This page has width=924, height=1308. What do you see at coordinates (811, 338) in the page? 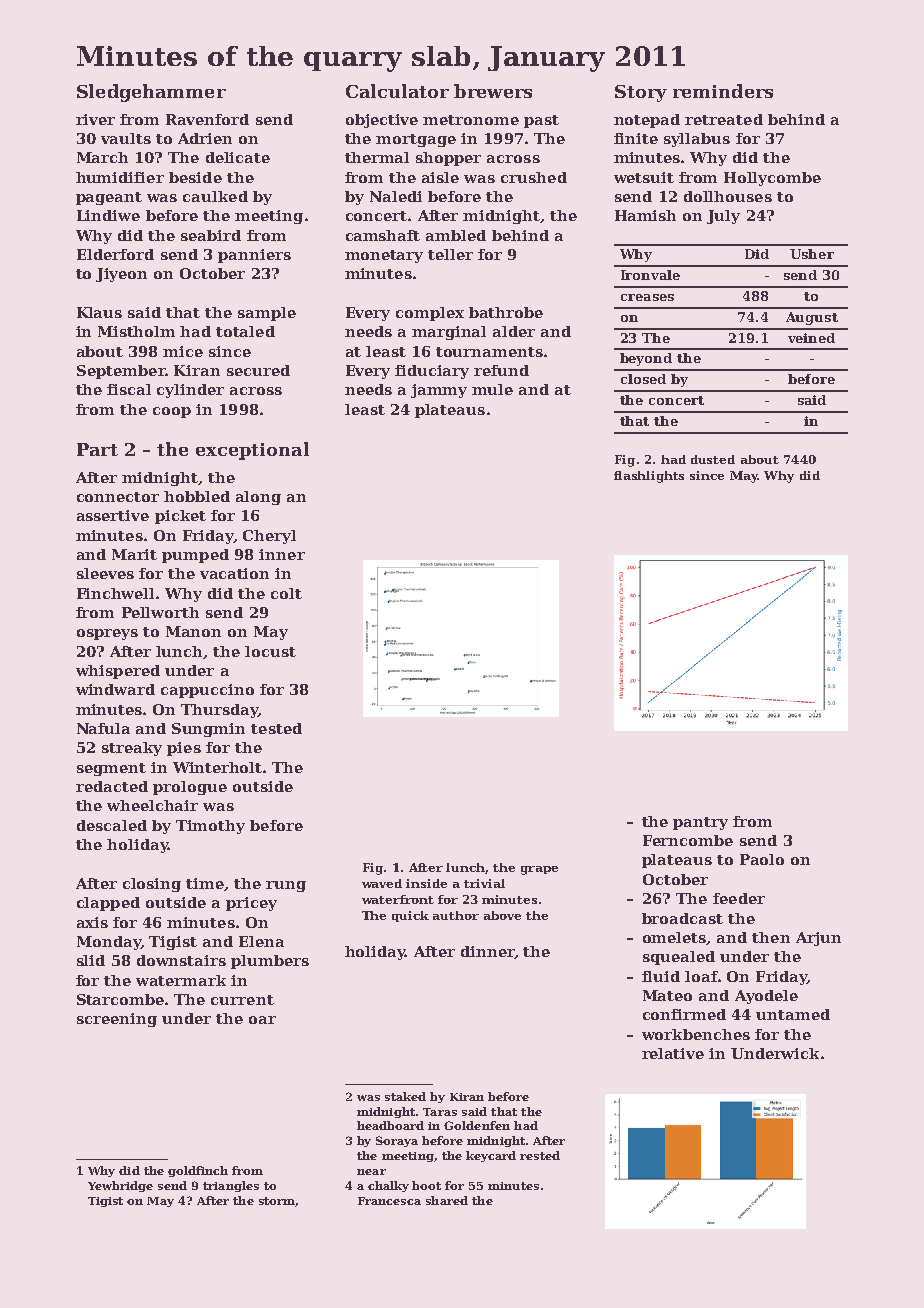
I see `veined` at bounding box center [811, 338].
